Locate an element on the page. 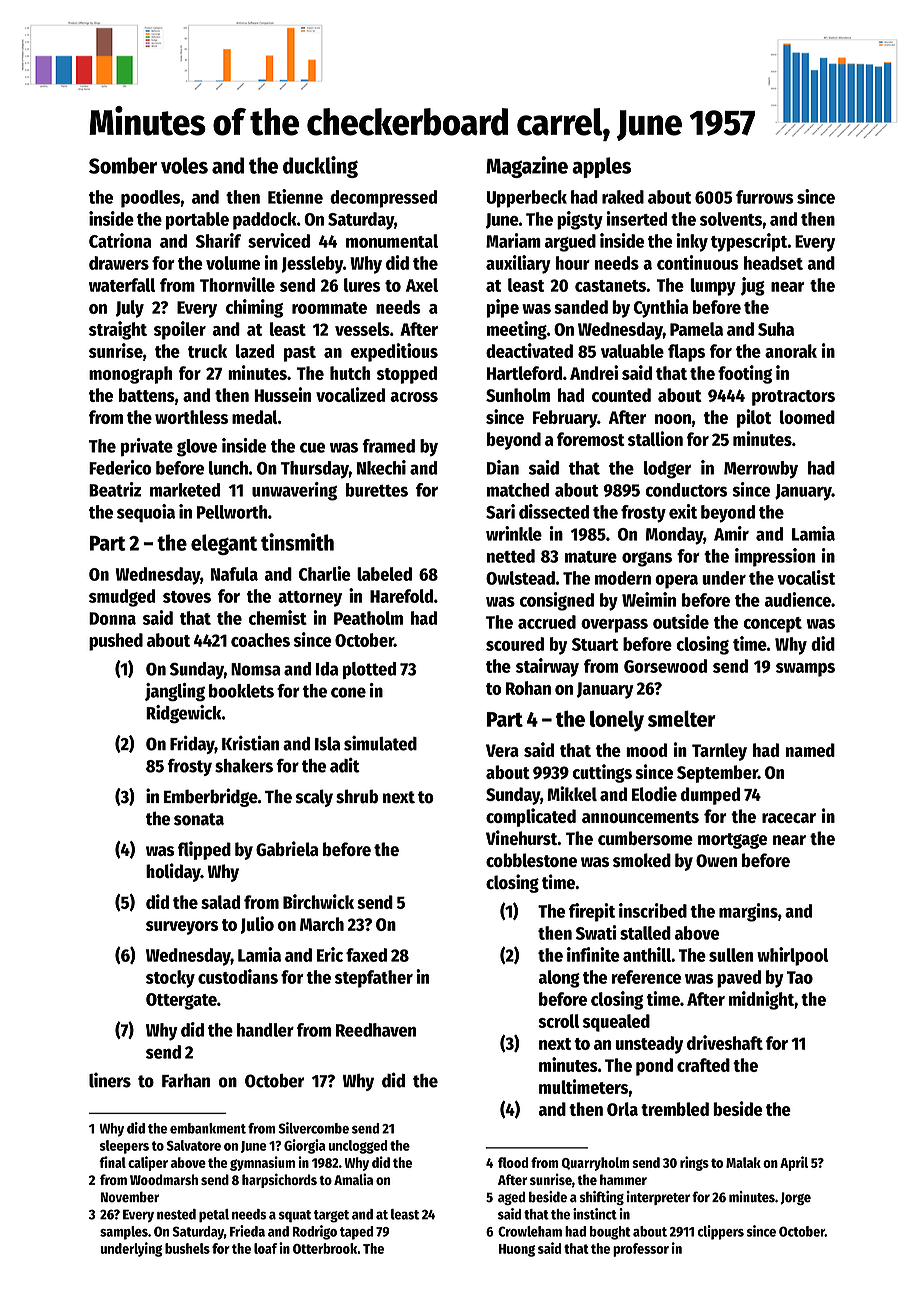  Emberbridge is located at coordinates (211, 797).
